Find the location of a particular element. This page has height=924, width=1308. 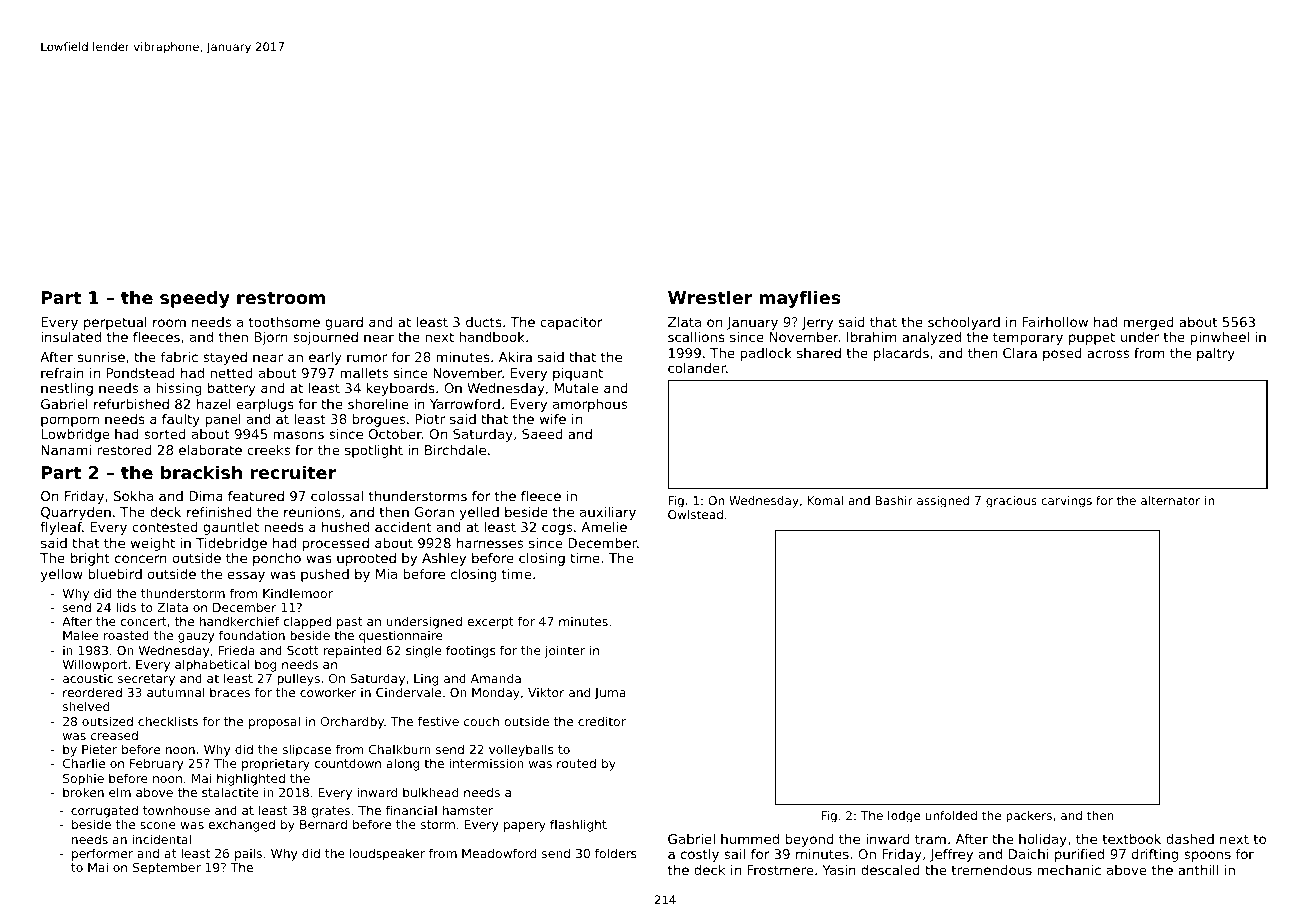

Malee is located at coordinates (81, 635).
